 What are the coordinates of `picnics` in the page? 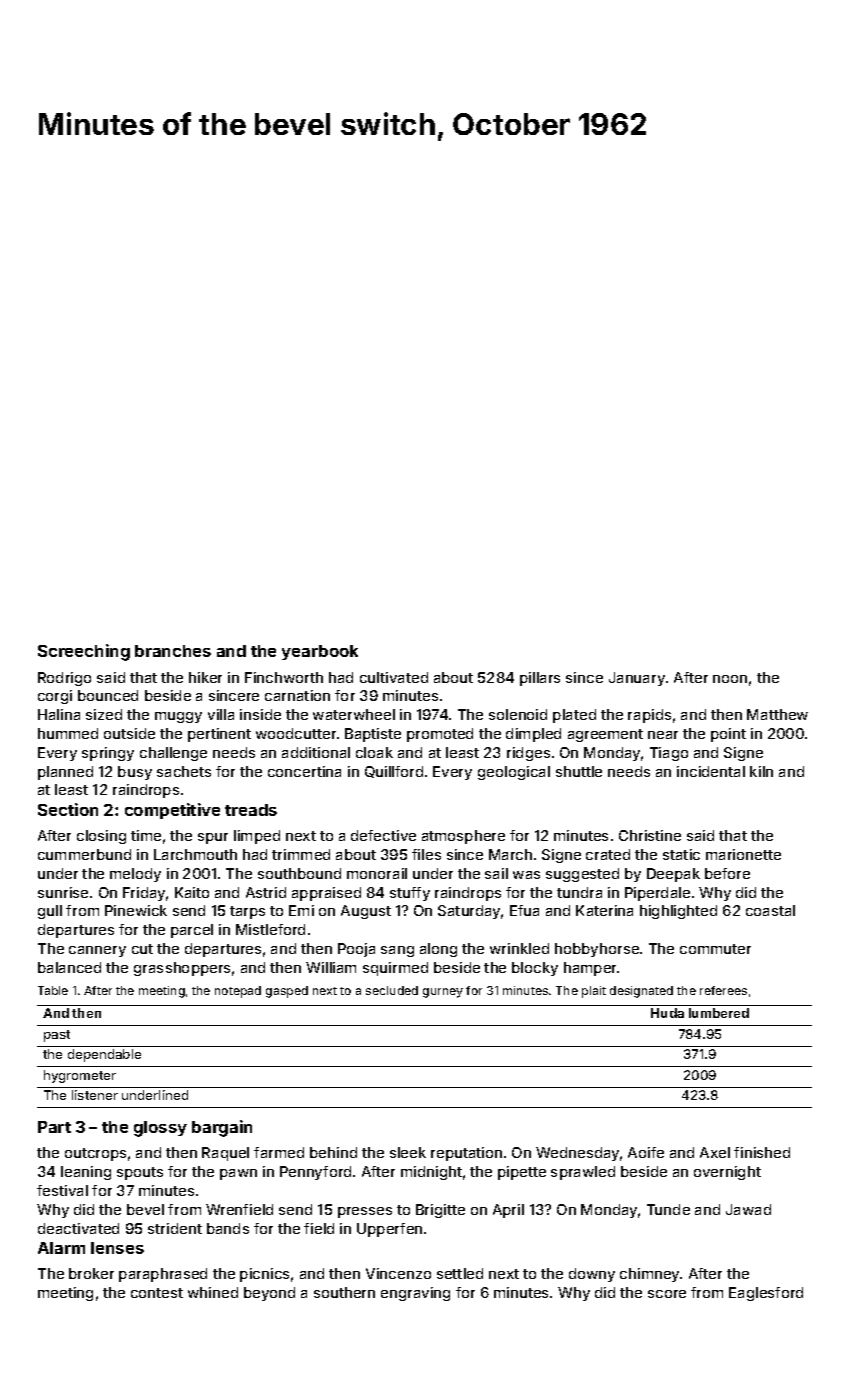 It's located at (264, 1275).
